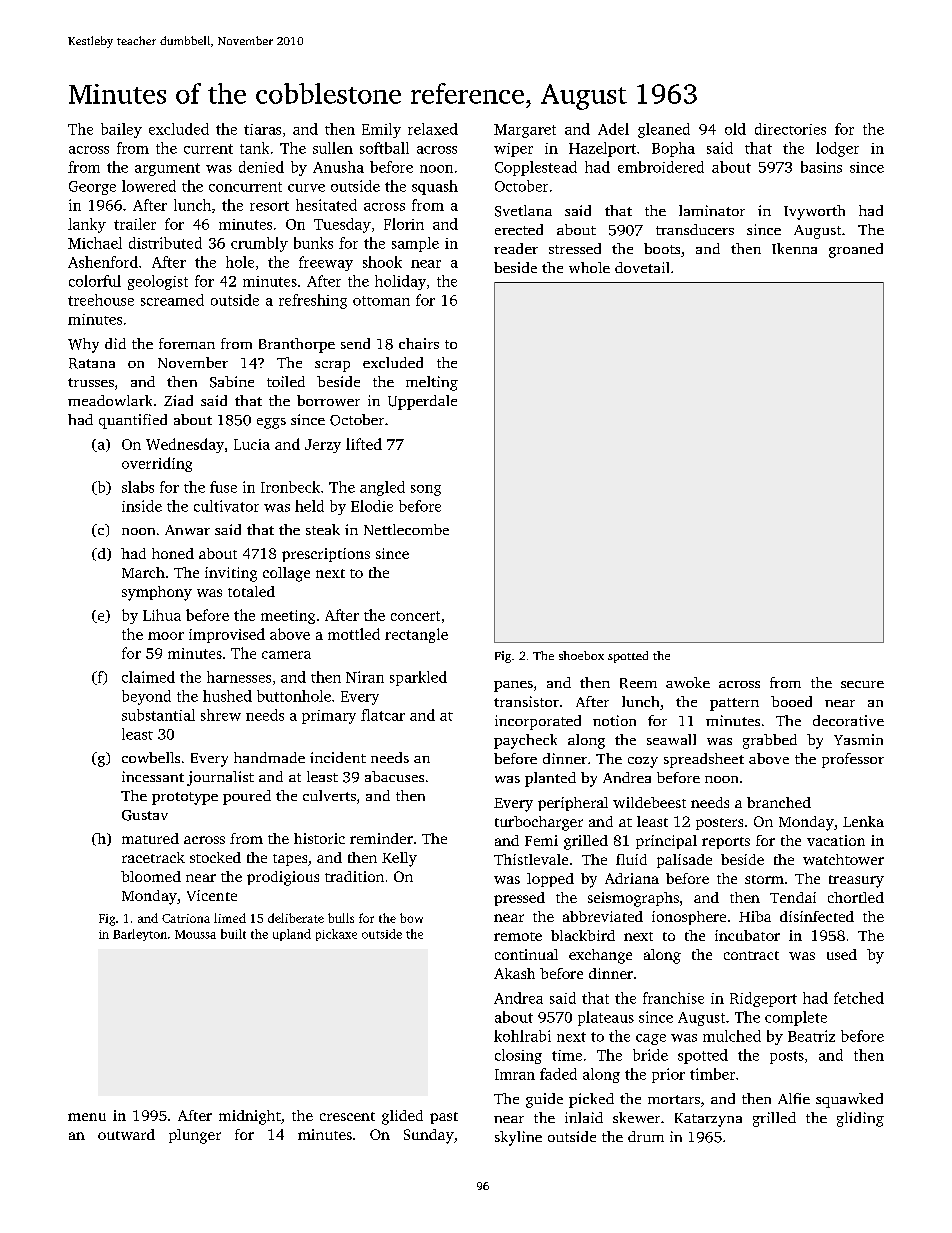 The width and height of the image is (952, 1233). What do you see at coordinates (382, 488) in the image?
I see `angled` at bounding box center [382, 488].
